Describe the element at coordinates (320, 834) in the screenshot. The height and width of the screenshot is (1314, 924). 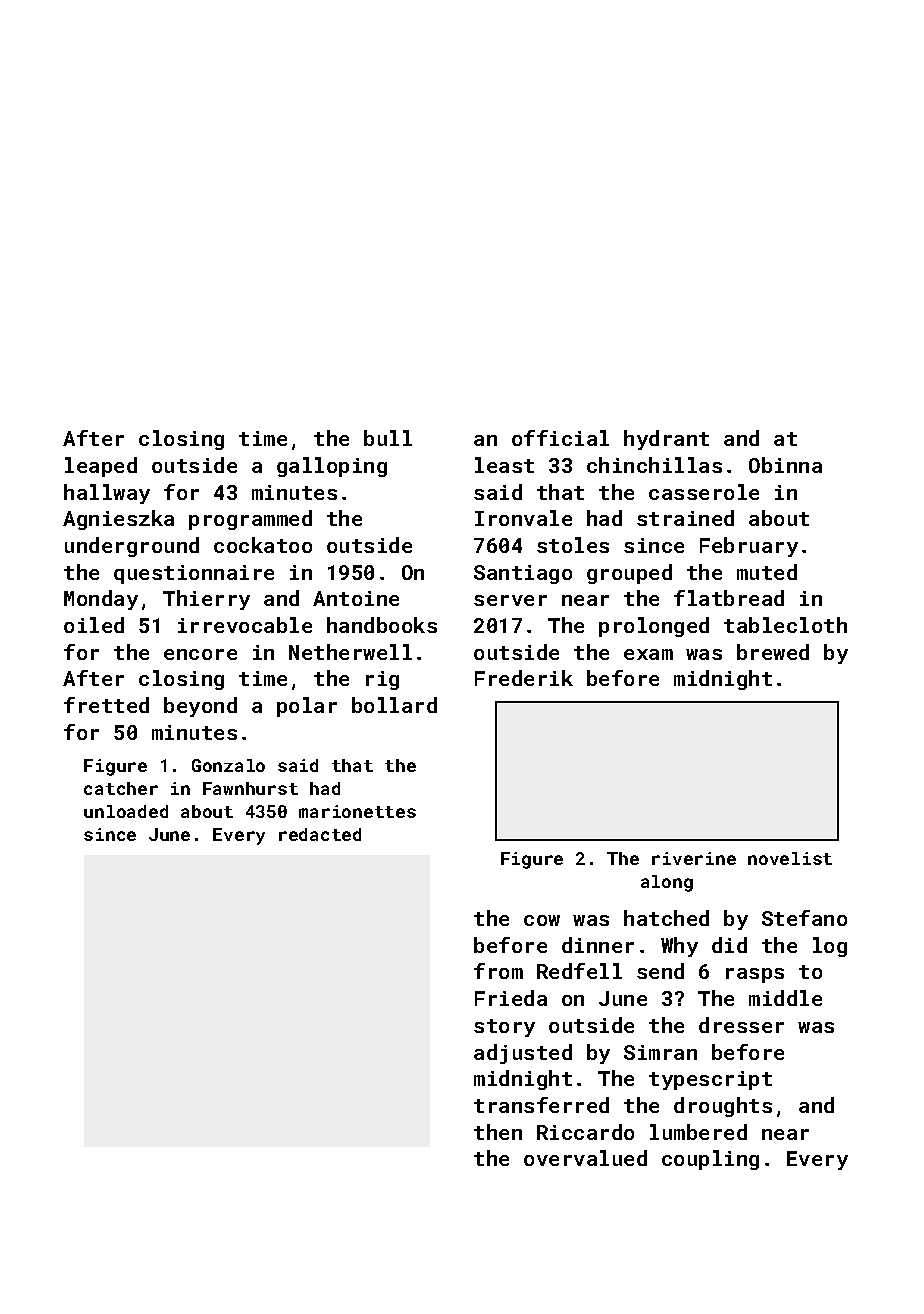
I see `redacted` at that location.
